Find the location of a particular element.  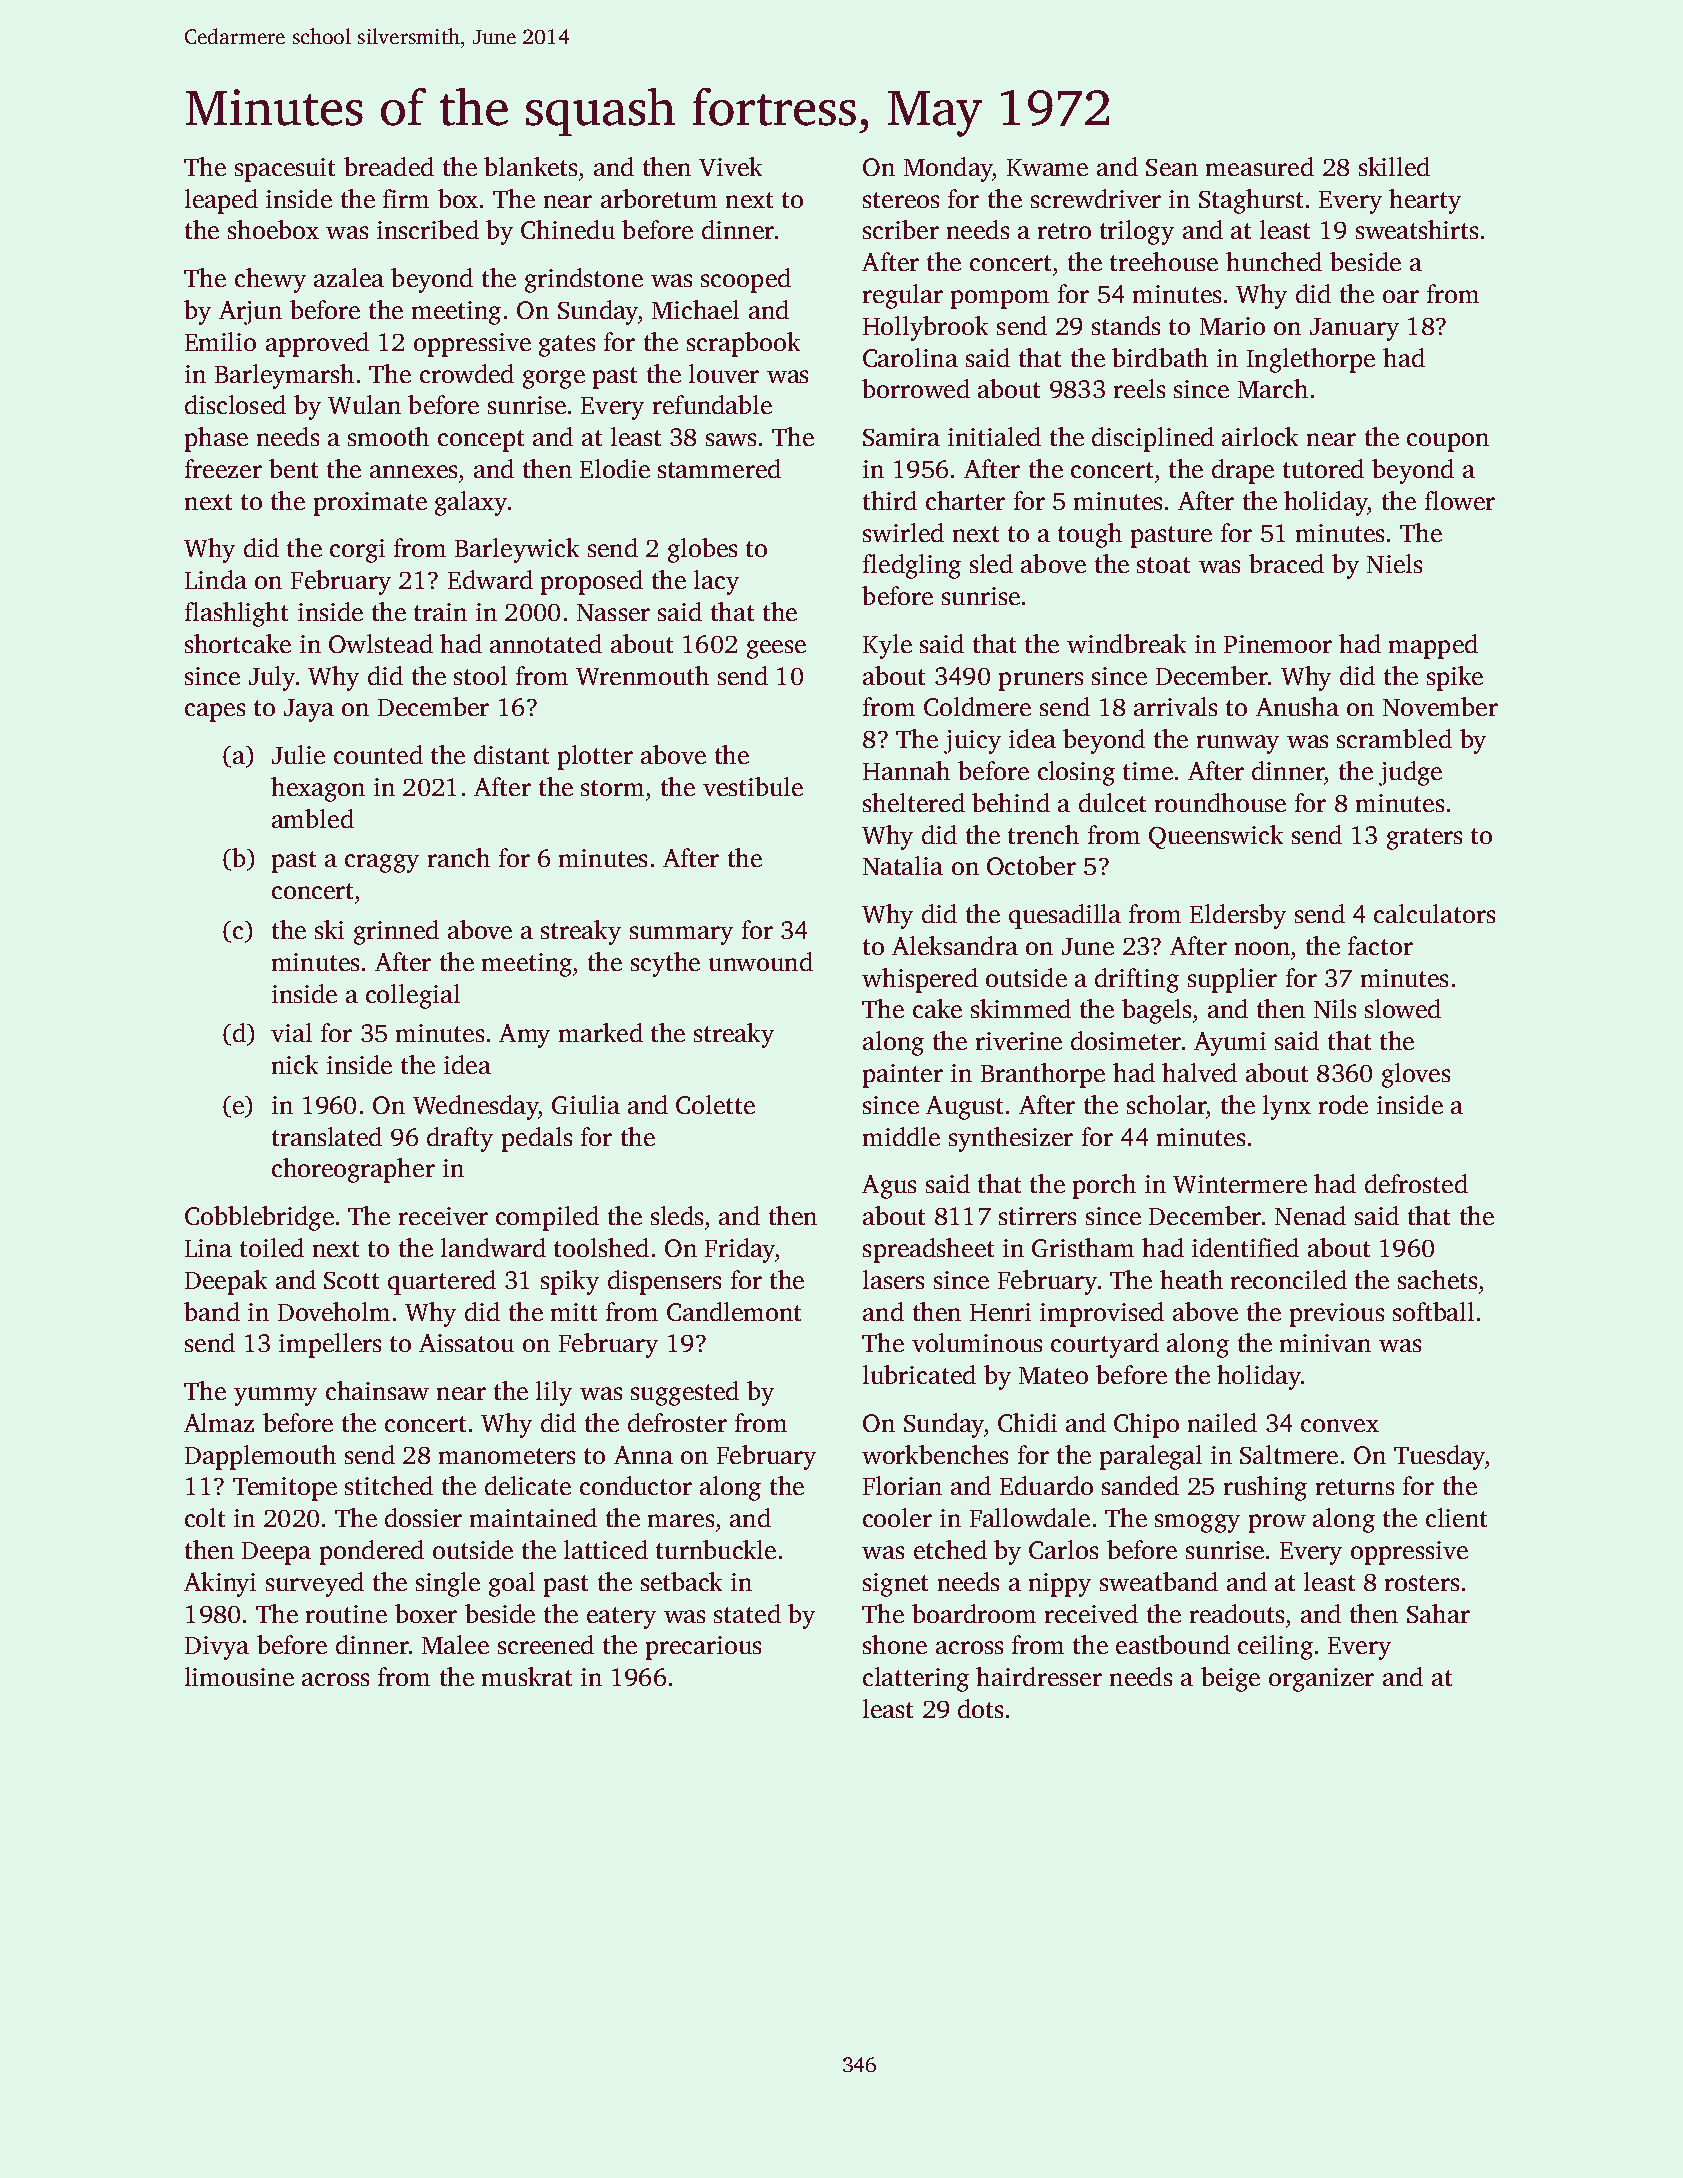

drape is located at coordinates (1243, 471).
